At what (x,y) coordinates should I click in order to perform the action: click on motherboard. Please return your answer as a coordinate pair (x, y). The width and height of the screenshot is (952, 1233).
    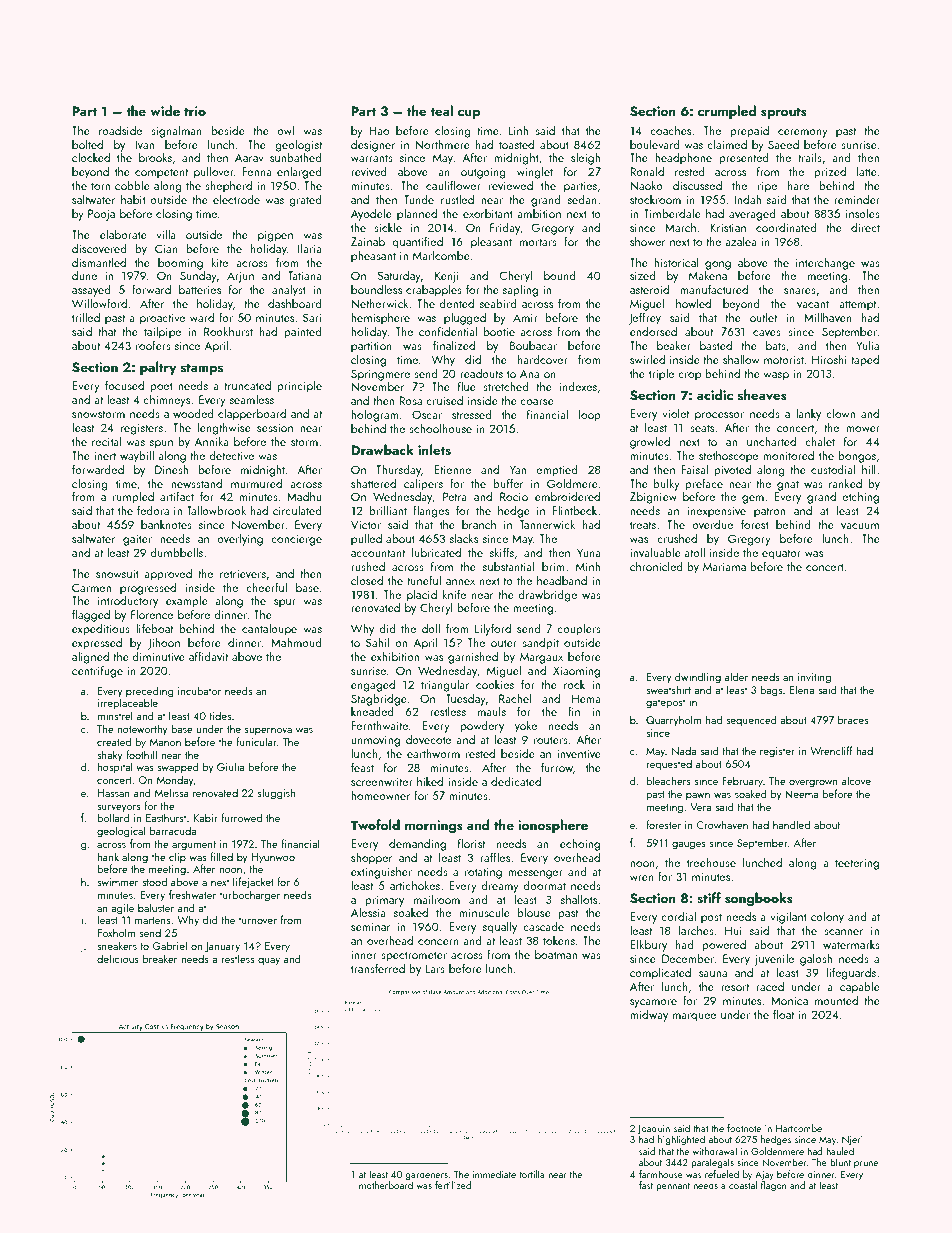
    Looking at the image, I should click on (386, 1185).
